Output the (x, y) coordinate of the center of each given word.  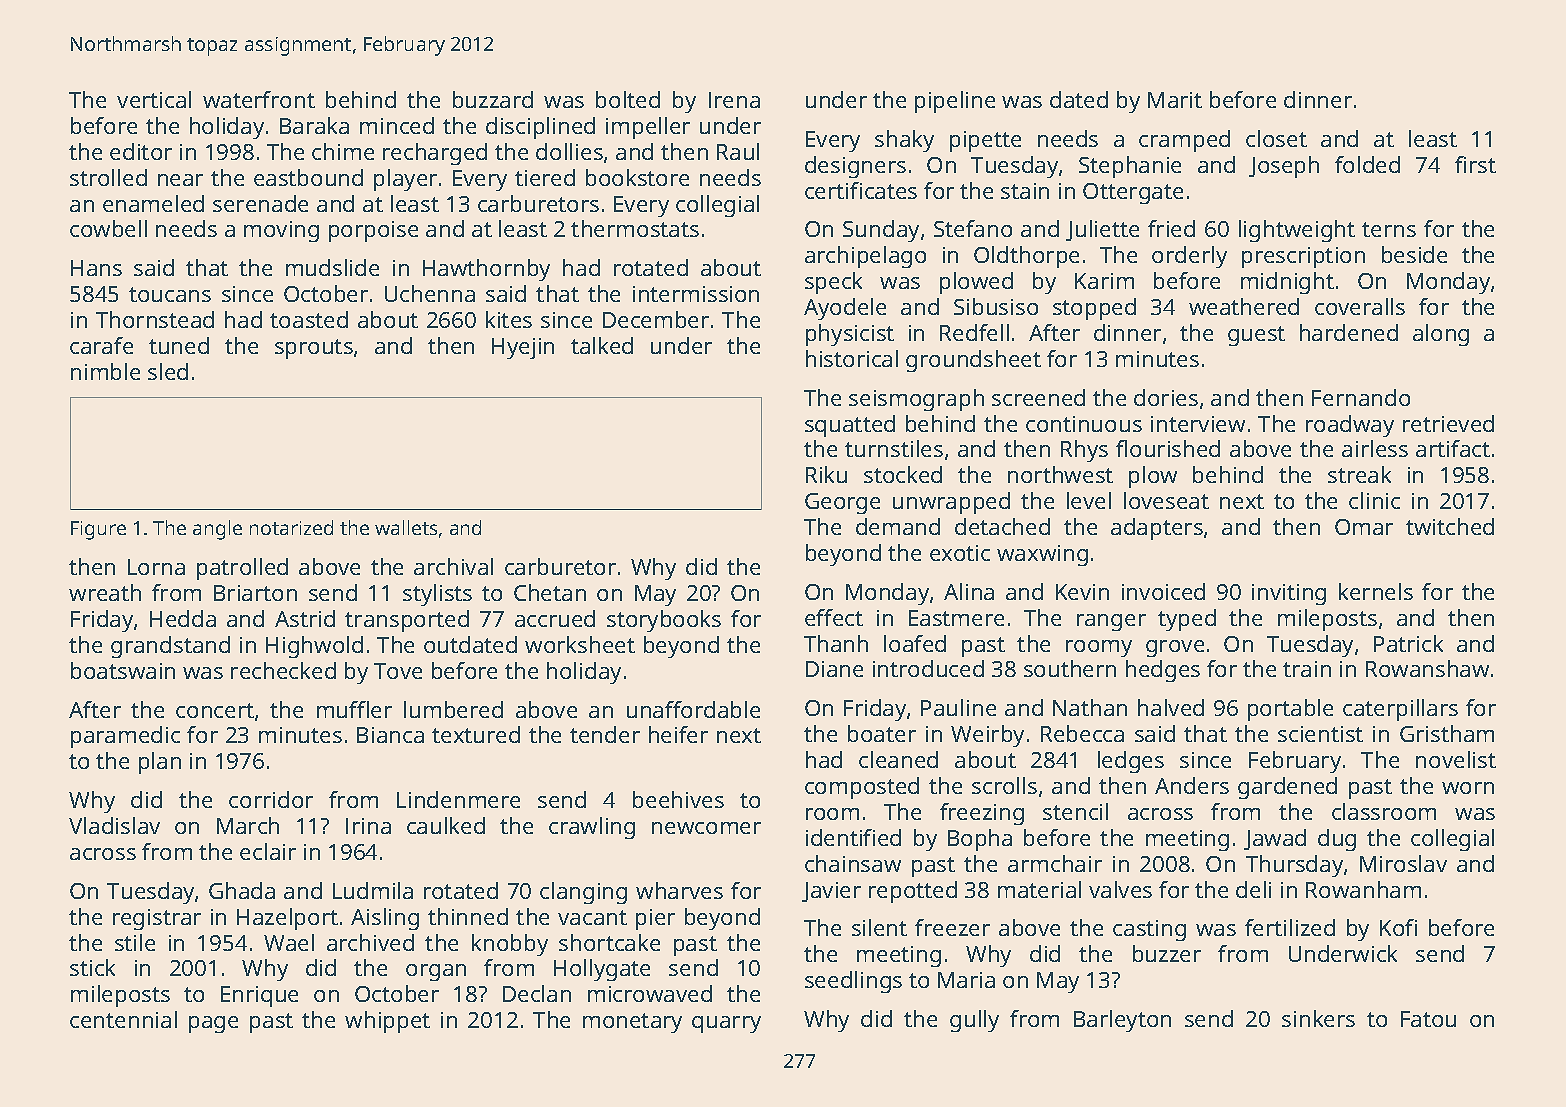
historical (852, 358)
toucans (170, 294)
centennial (123, 1019)
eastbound (308, 177)
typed (1187, 620)
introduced (928, 668)
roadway (1350, 426)
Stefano (973, 228)
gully (974, 1021)
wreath (105, 592)
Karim (1104, 281)
